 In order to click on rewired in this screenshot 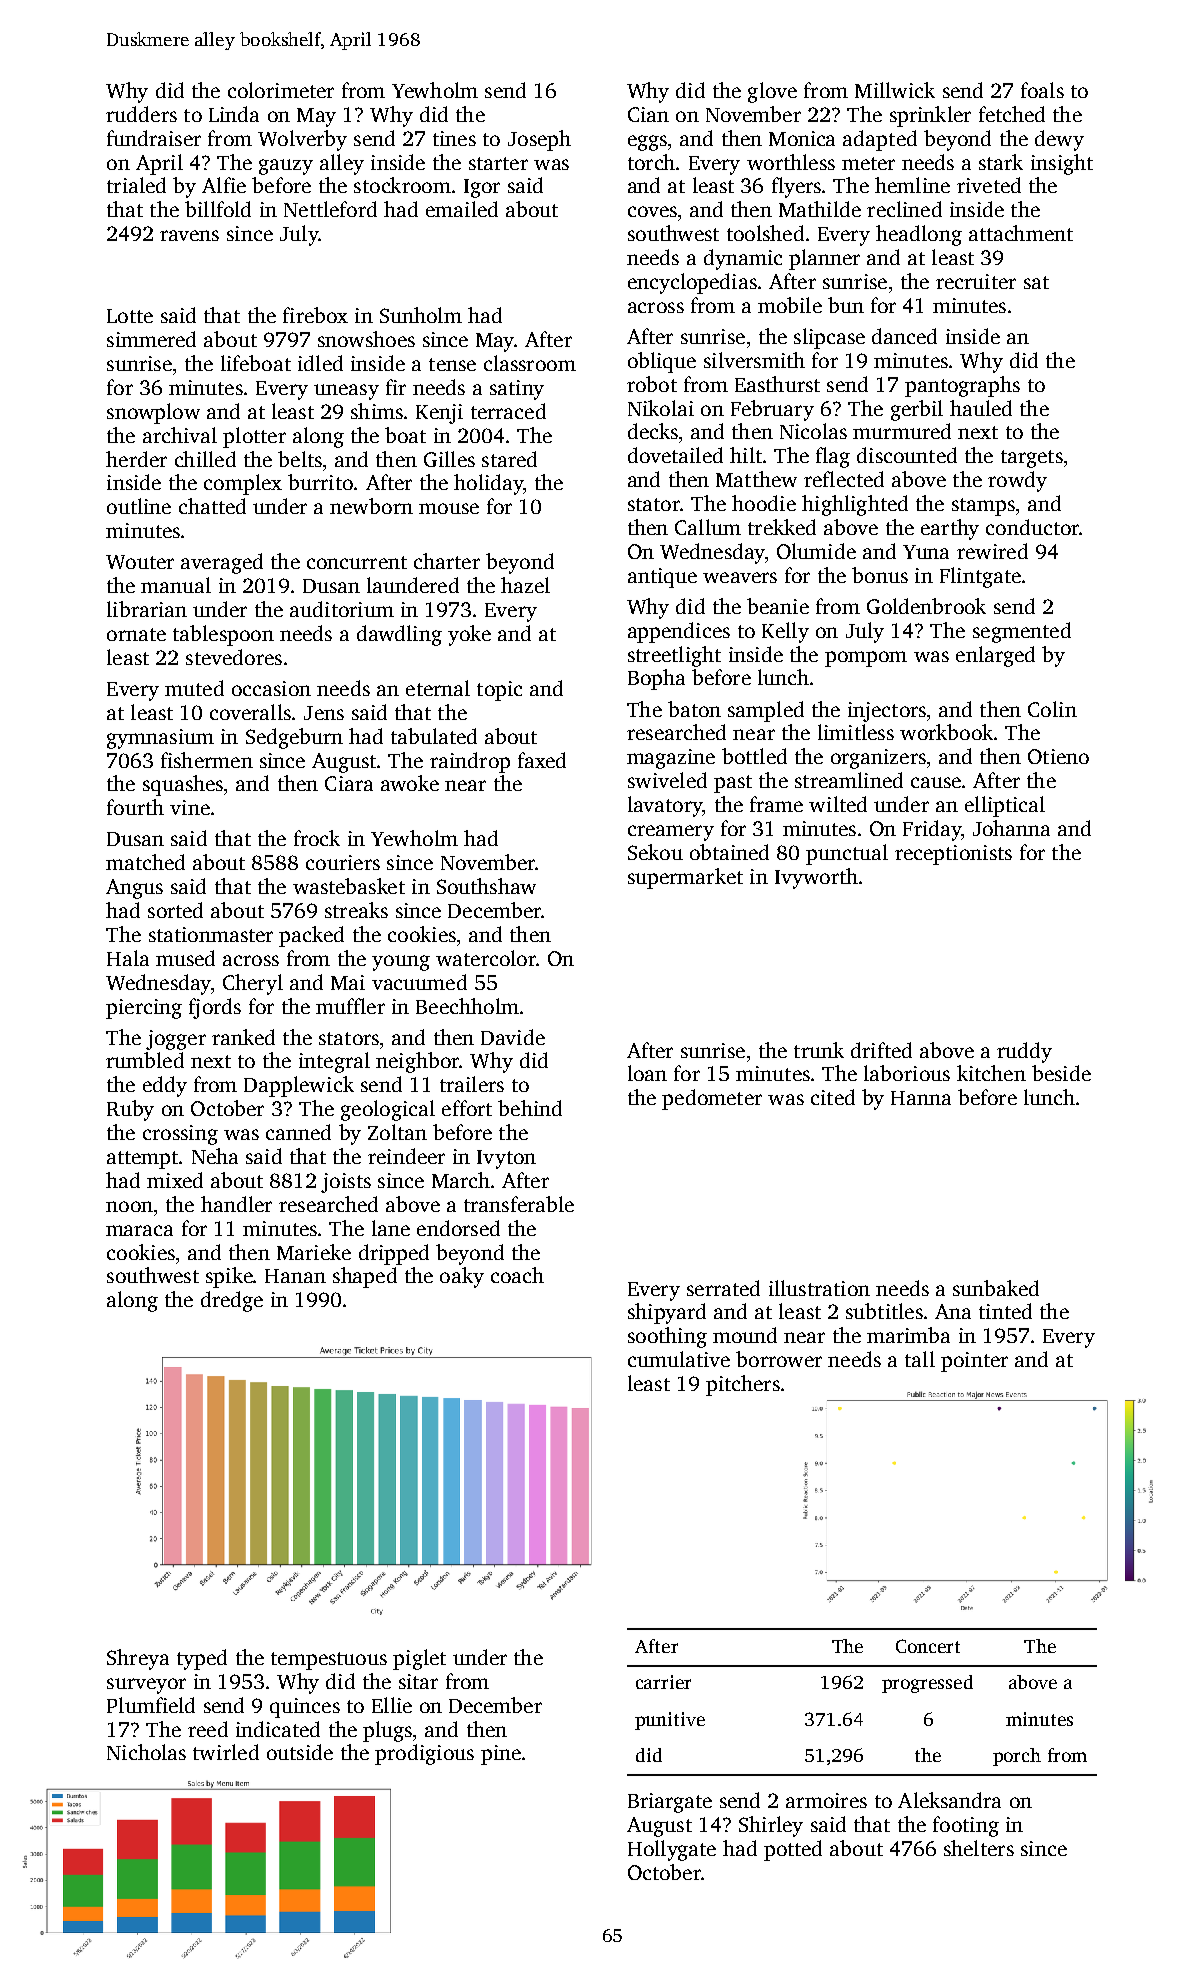, I will do `click(992, 551)`.
